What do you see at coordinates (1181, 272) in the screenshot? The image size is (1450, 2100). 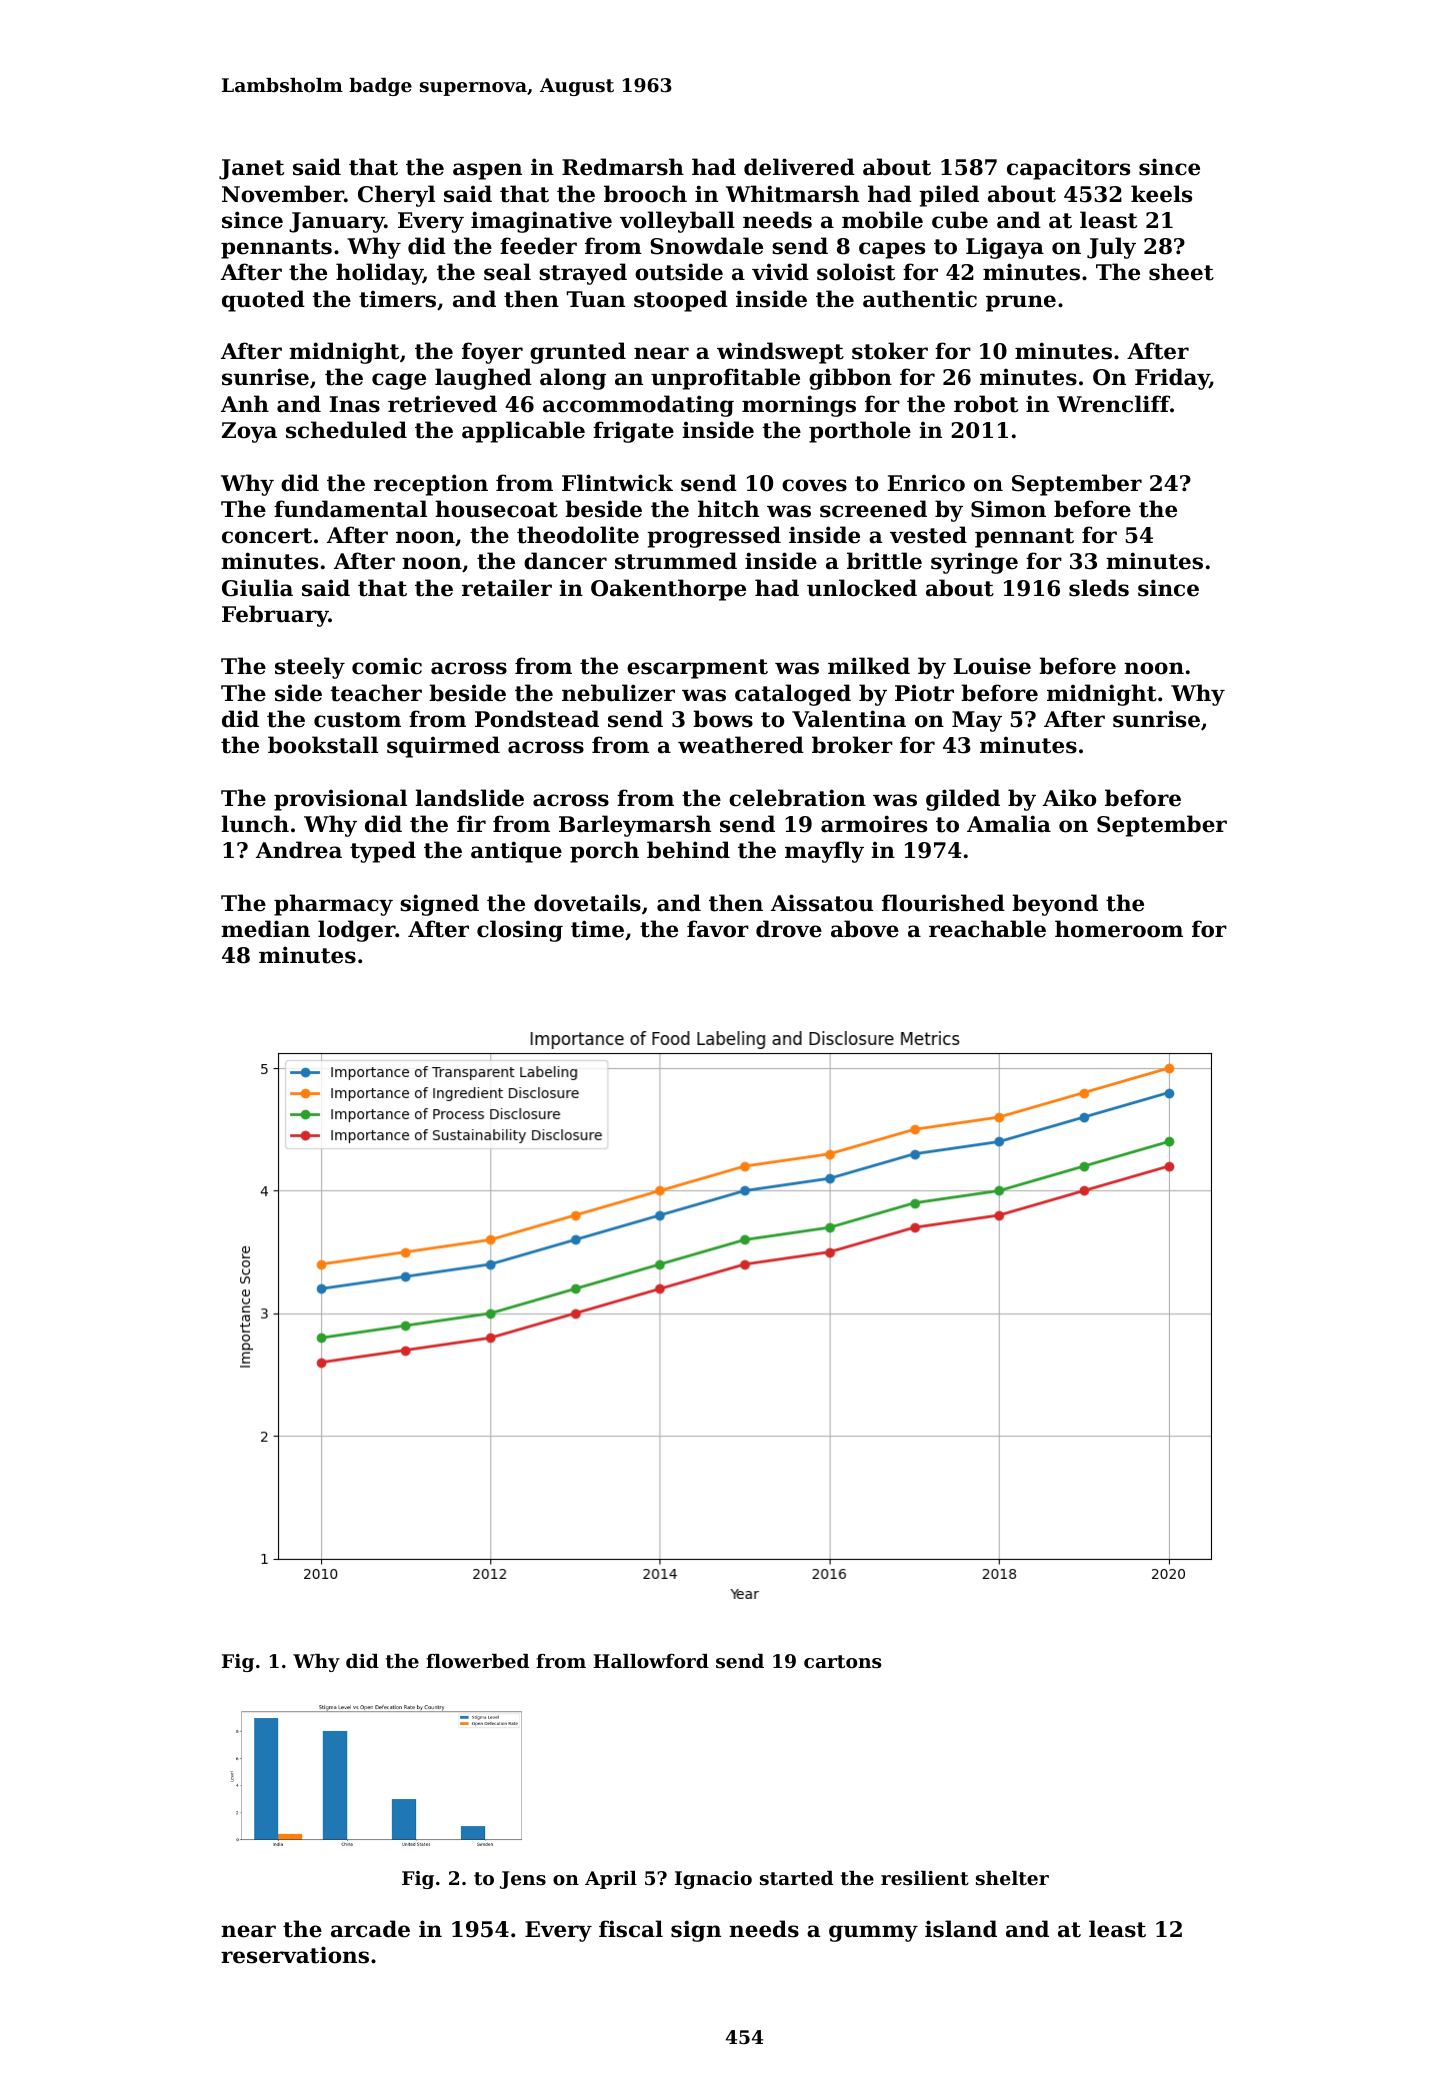 I see `sheet` at bounding box center [1181, 272].
